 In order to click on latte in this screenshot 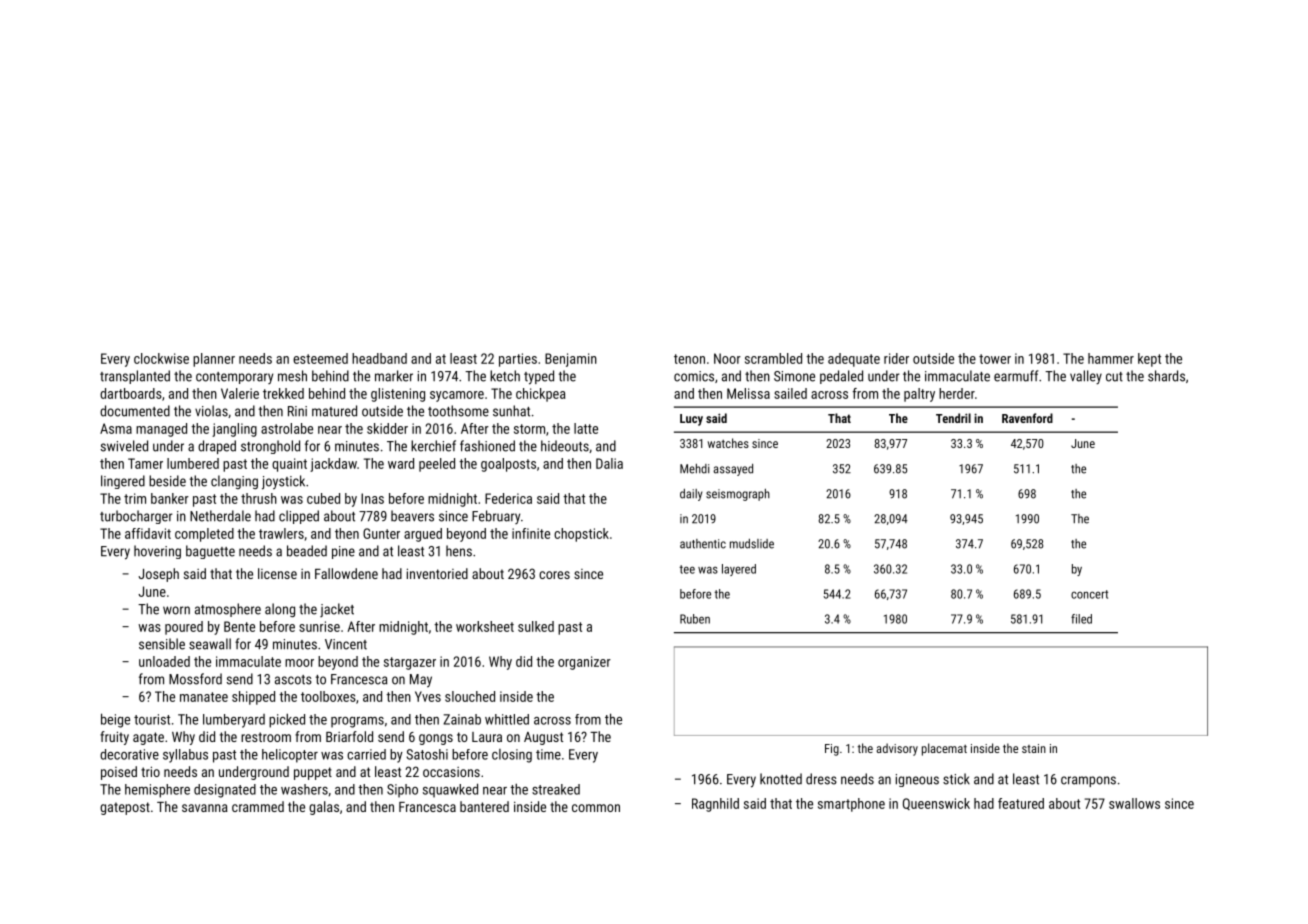, I will do `click(586, 428)`.
